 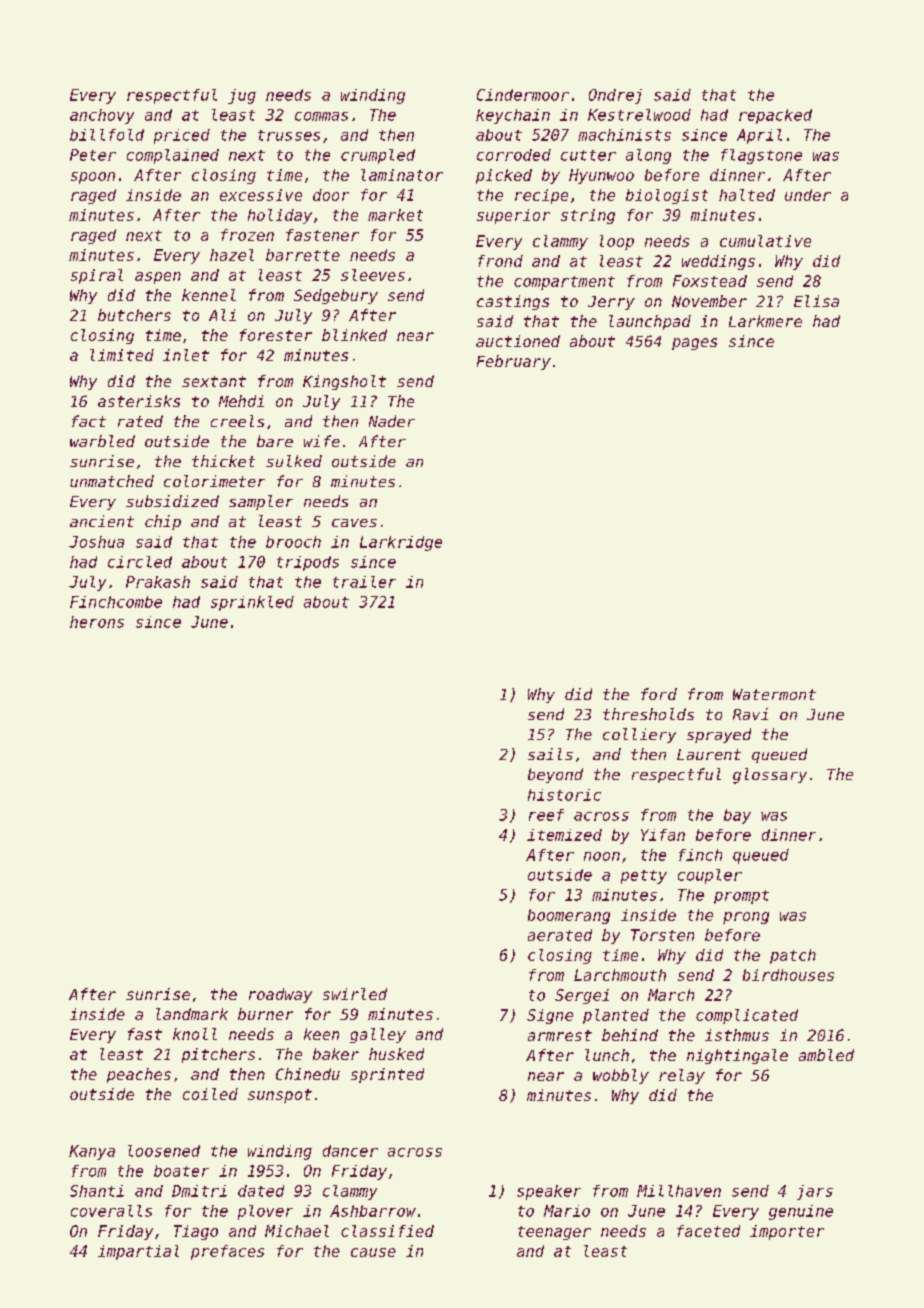 What do you see at coordinates (718, 262) in the screenshot?
I see `weddings` at bounding box center [718, 262].
